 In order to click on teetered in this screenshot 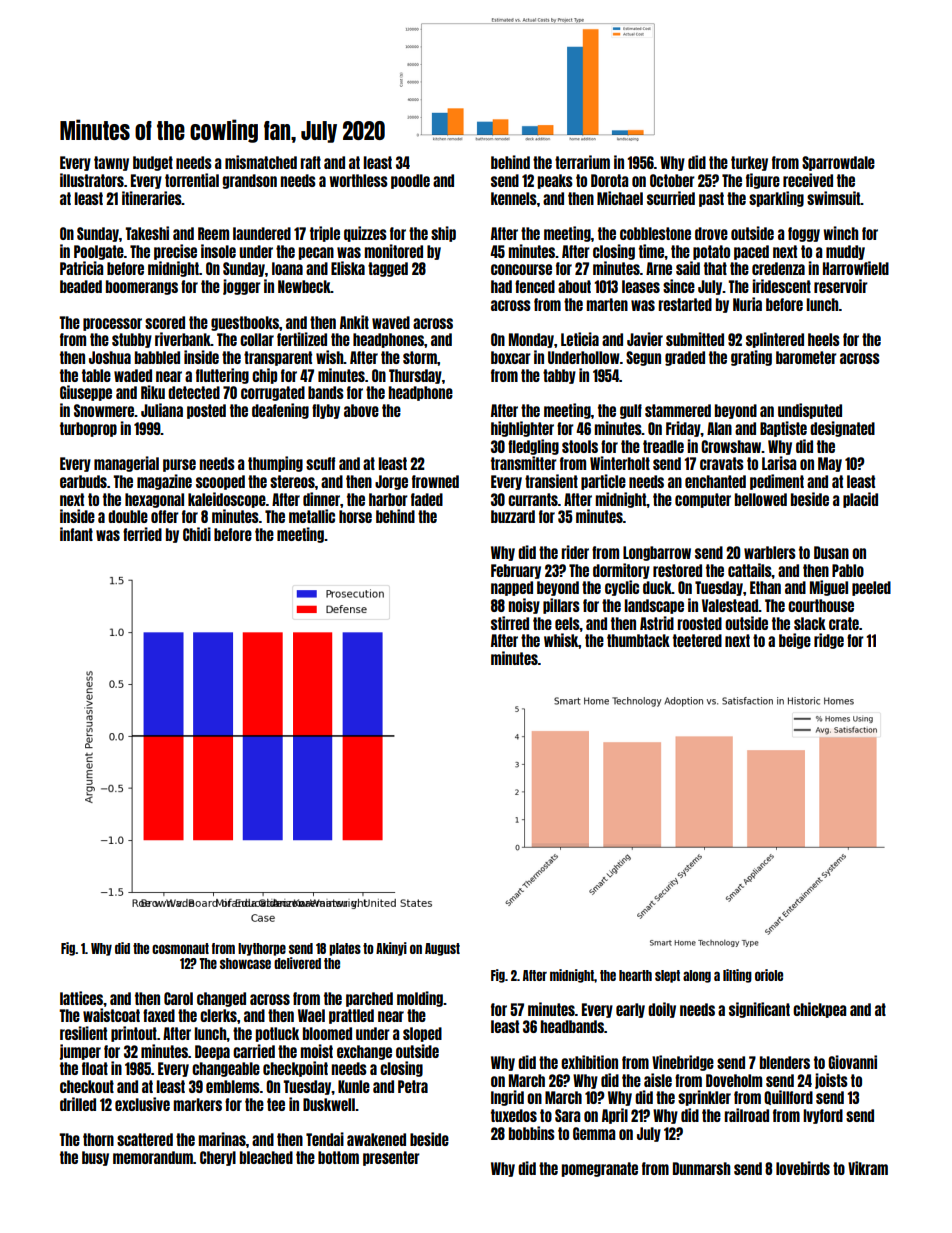, I will do `click(697, 640)`.
